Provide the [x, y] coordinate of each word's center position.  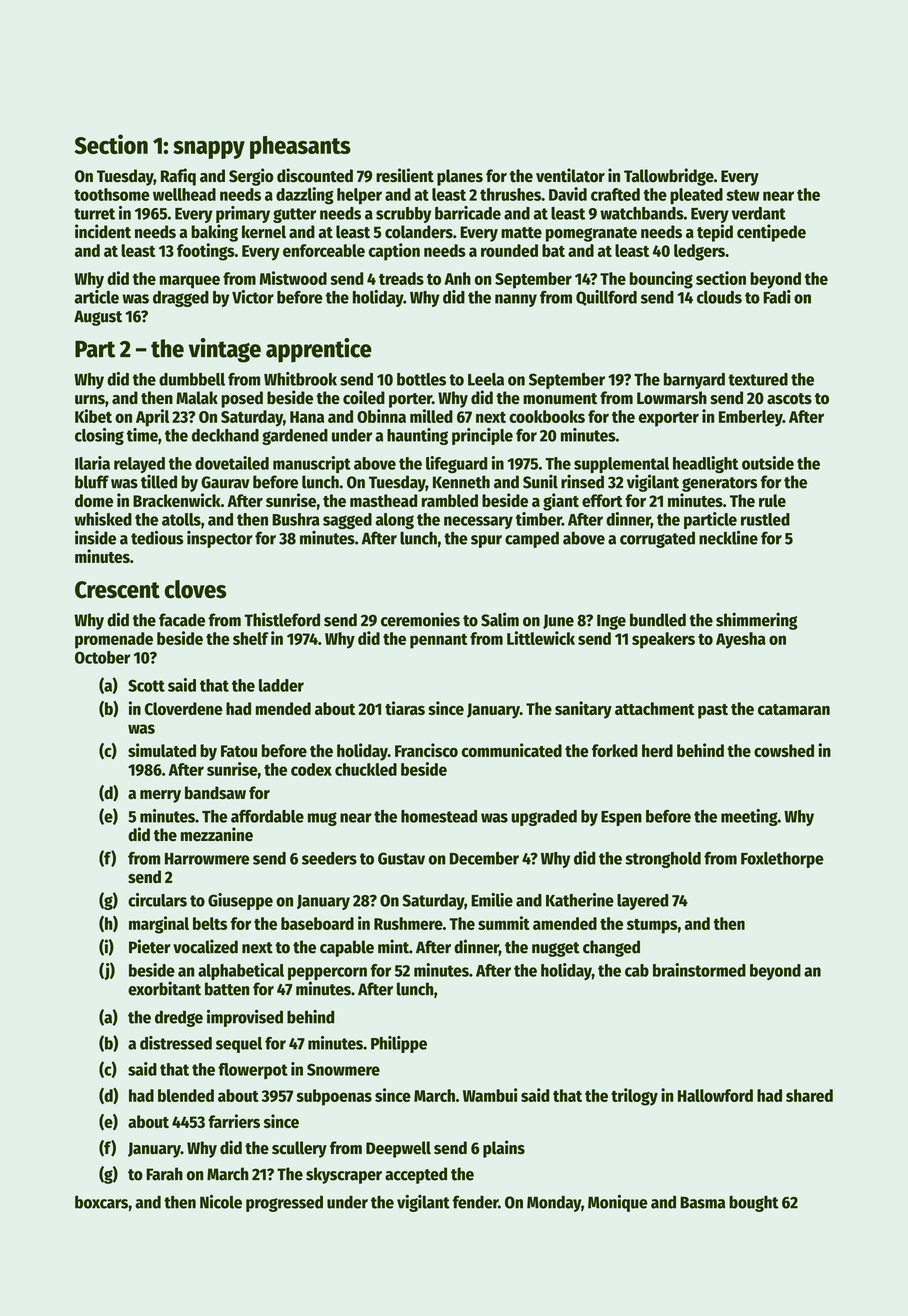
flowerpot [253, 1071]
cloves [195, 589]
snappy [209, 150]
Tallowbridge [669, 177]
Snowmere [343, 1069]
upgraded [544, 818]
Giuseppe [240, 901]
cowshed [784, 750]
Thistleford [282, 619]
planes [460, 177]
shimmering [757, 621]
